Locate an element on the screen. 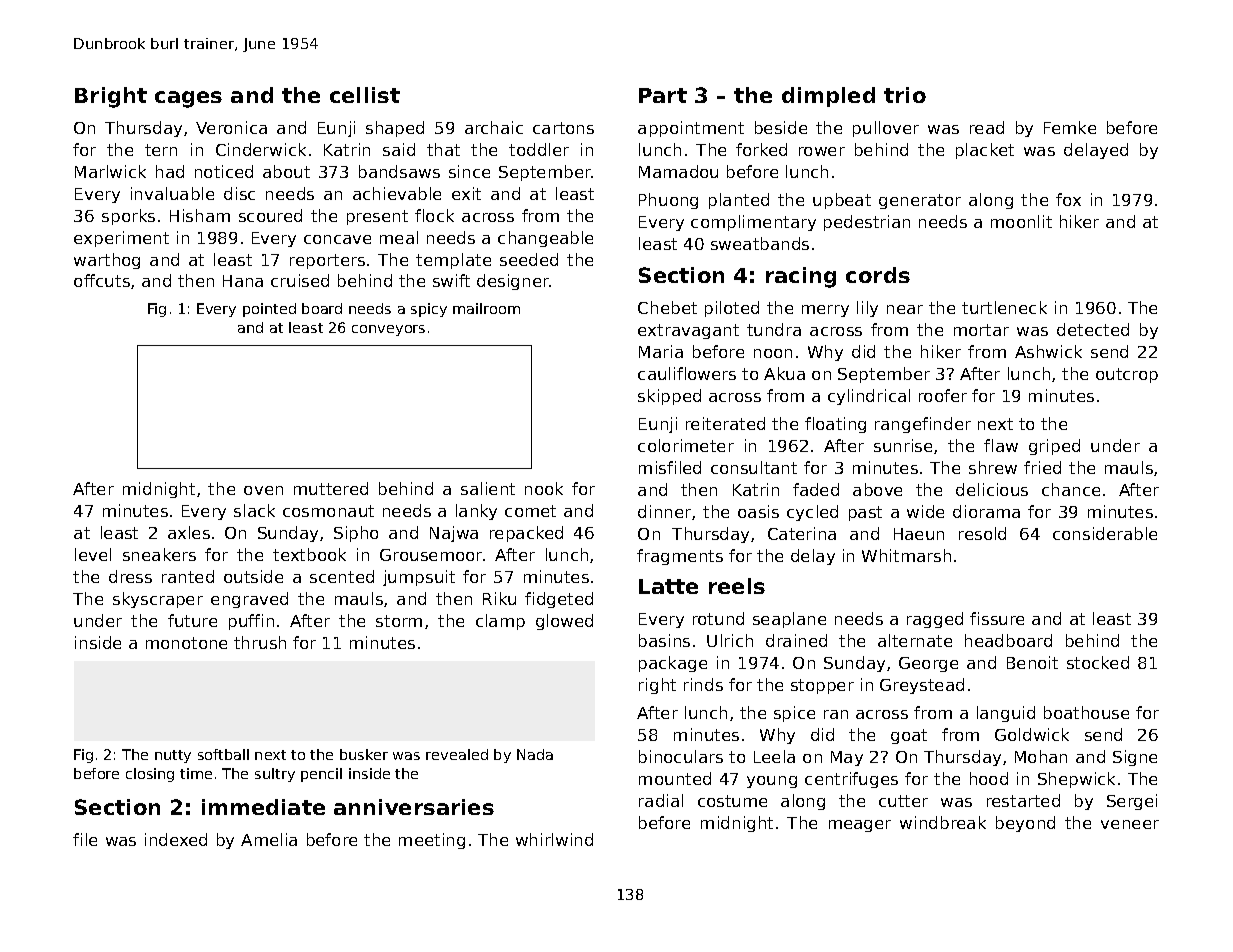 The height and width of the screenshot is (952, 1233). changeable is located at coordinates (545, 239).
